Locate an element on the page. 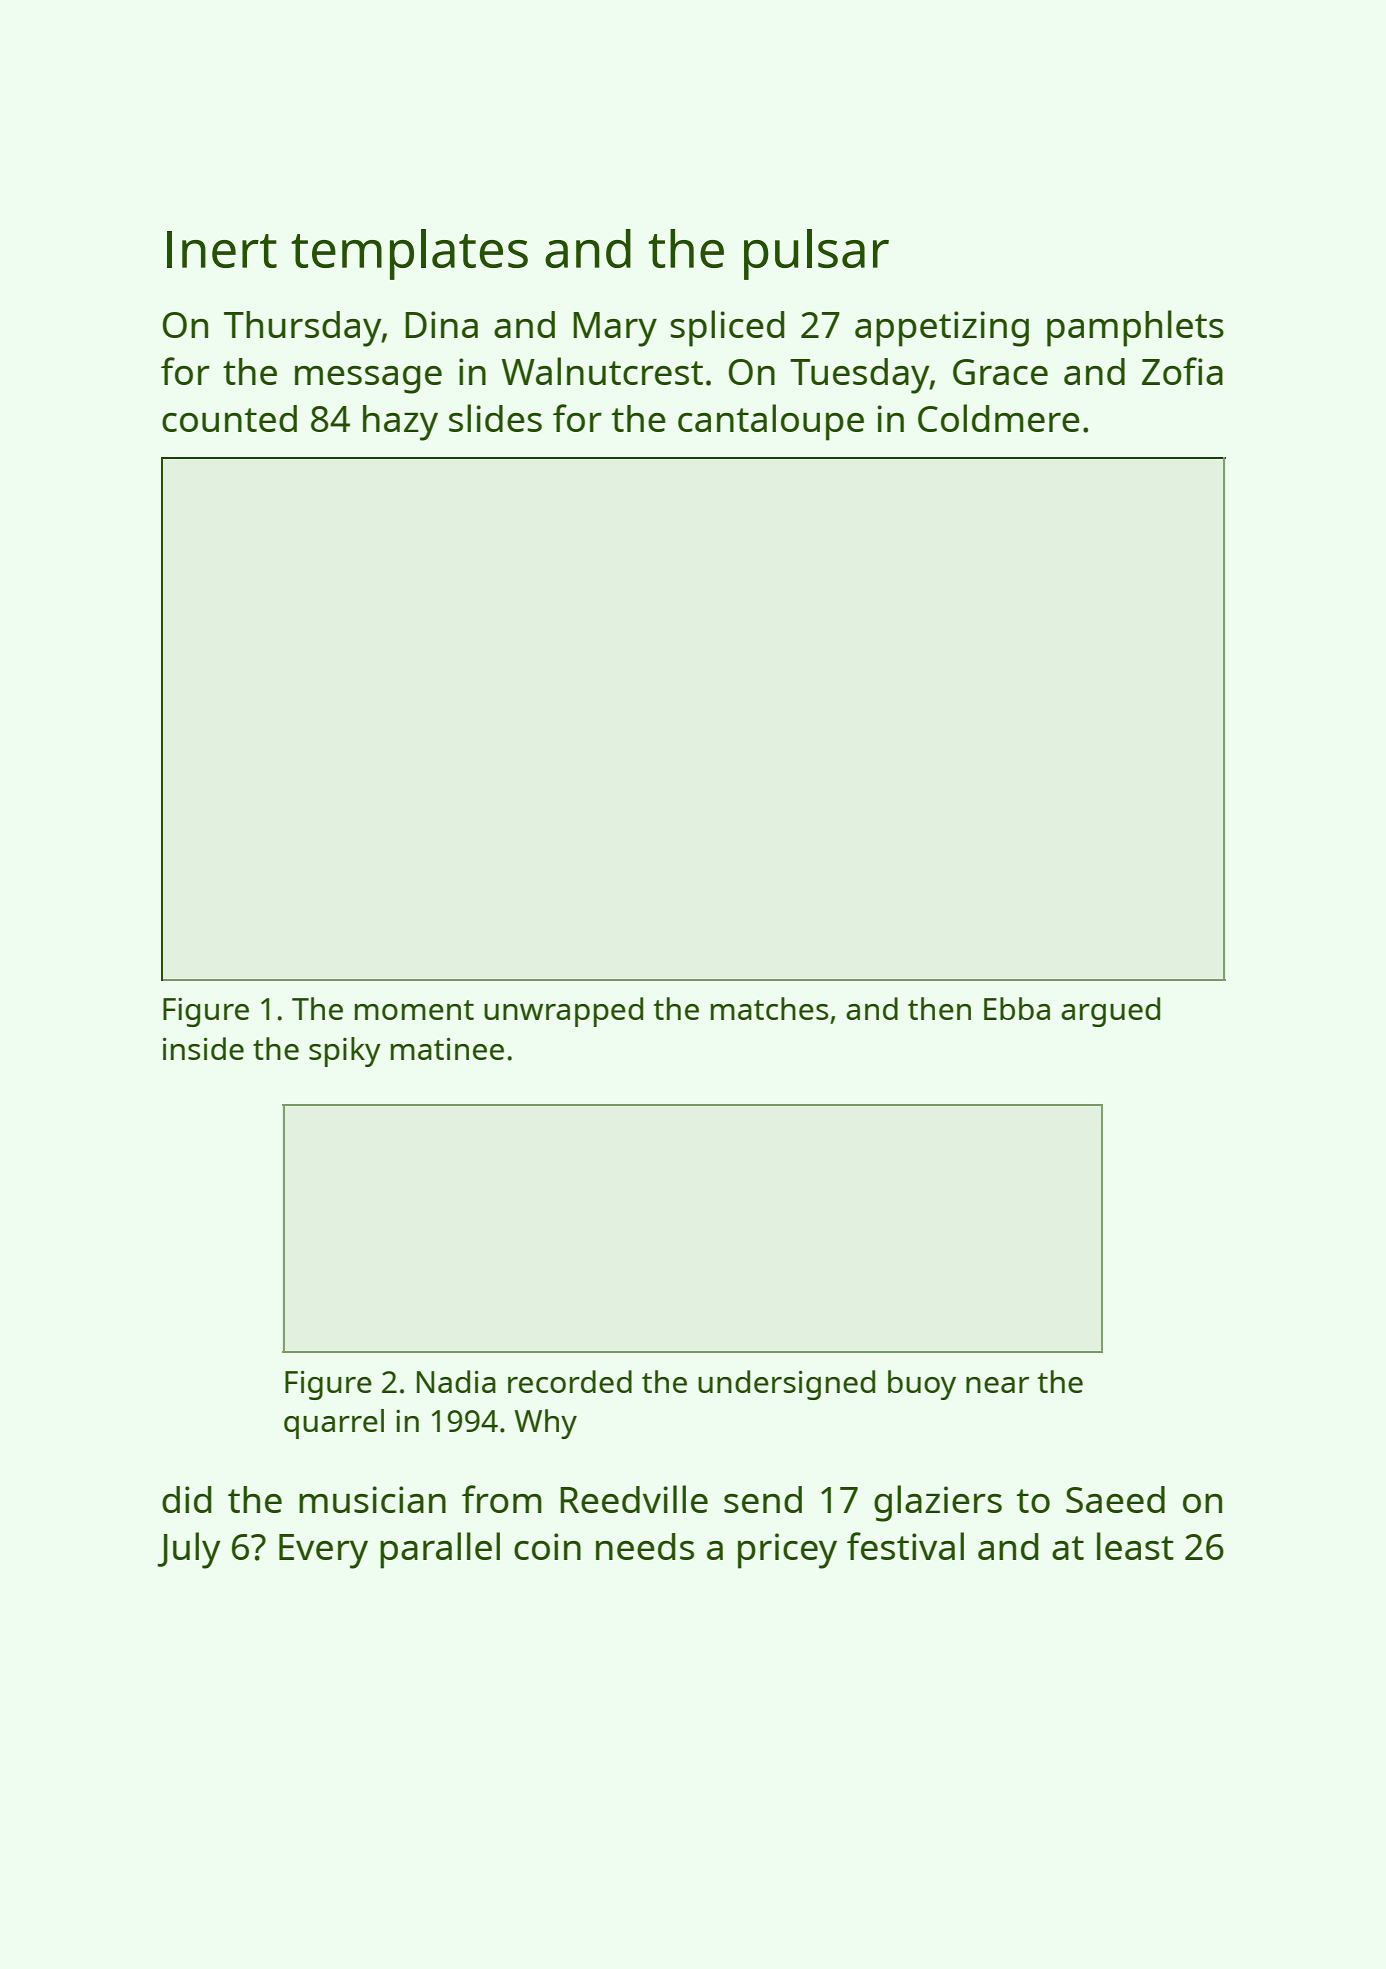  pamphlets is located at coordinates (1135, 328).
